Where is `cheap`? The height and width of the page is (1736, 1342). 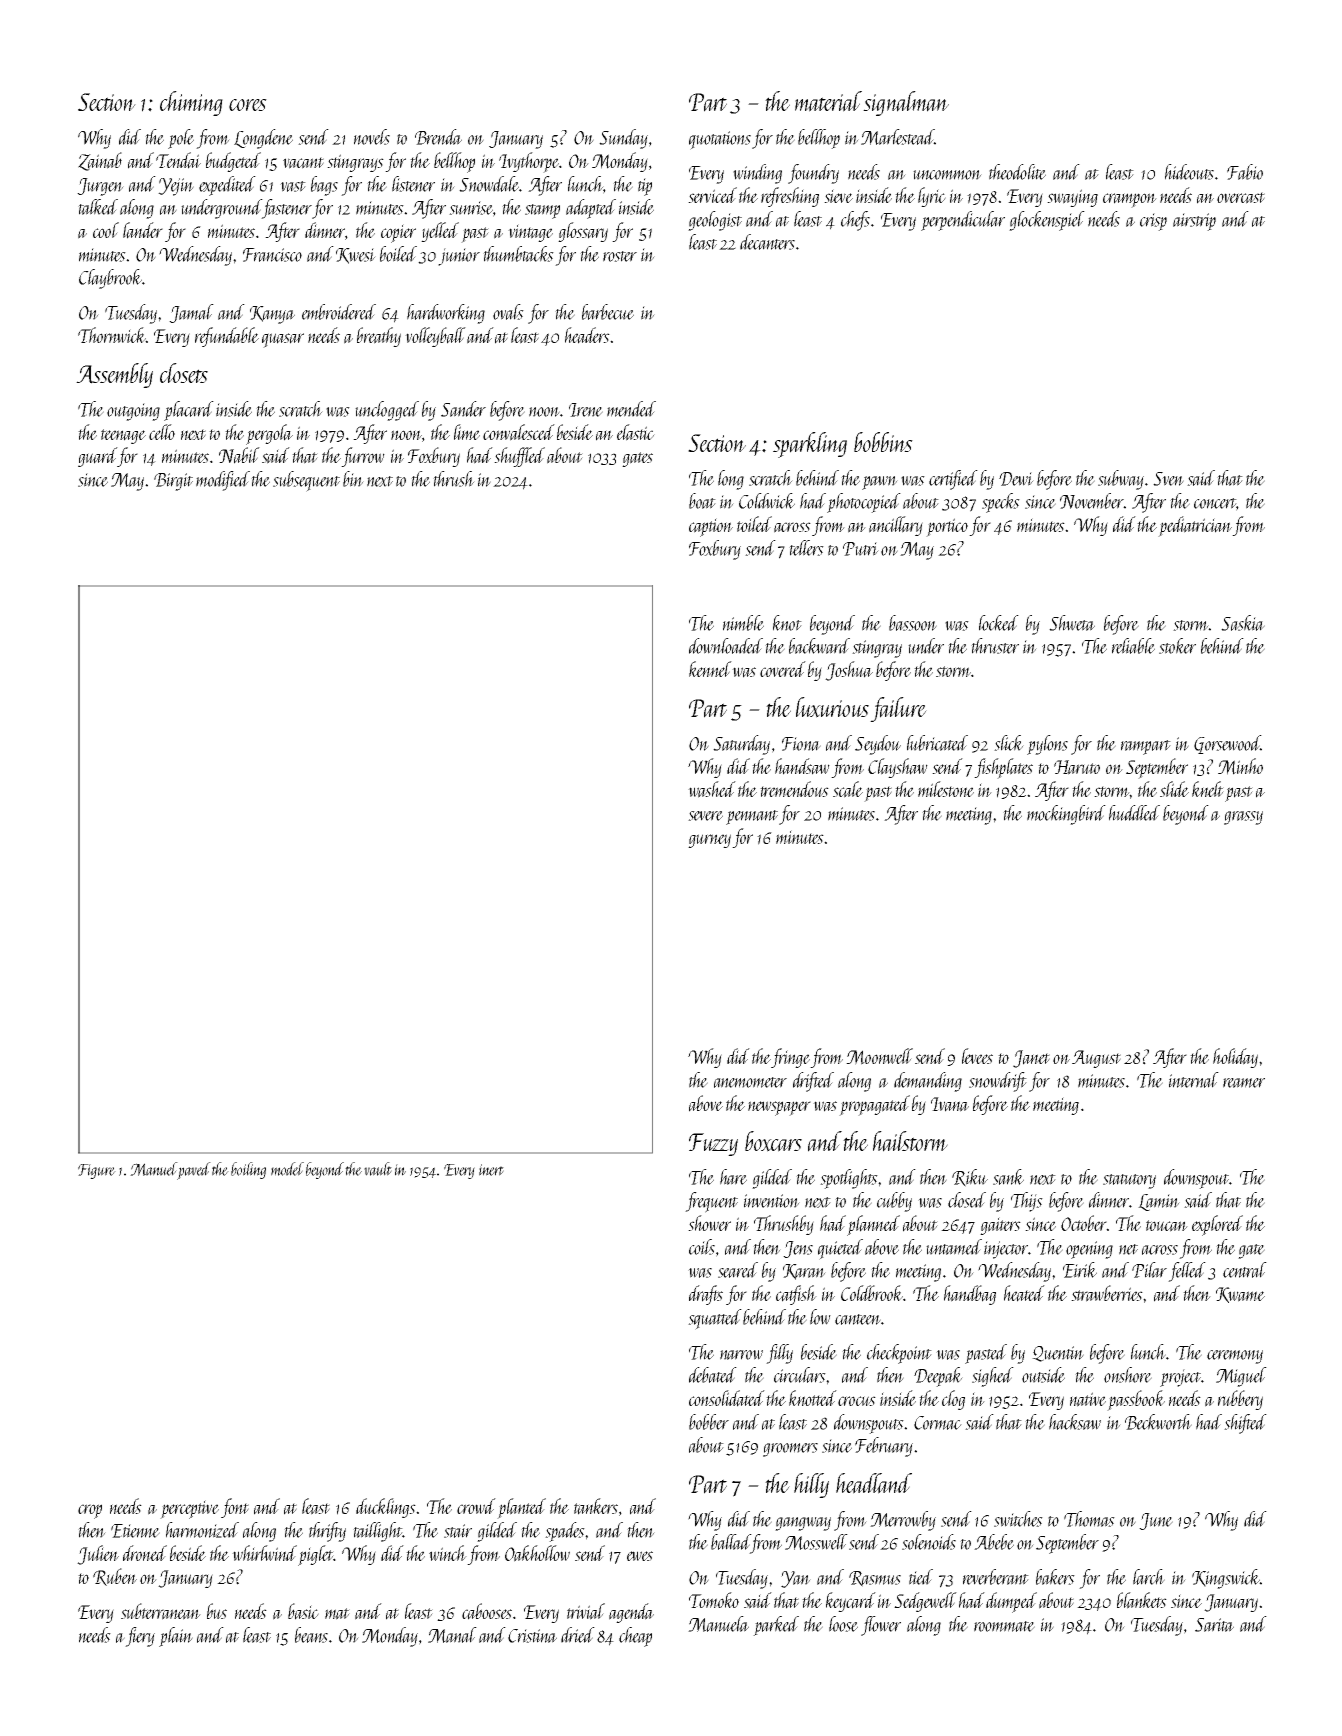
cheap is located at coordinates (635, 1637).
